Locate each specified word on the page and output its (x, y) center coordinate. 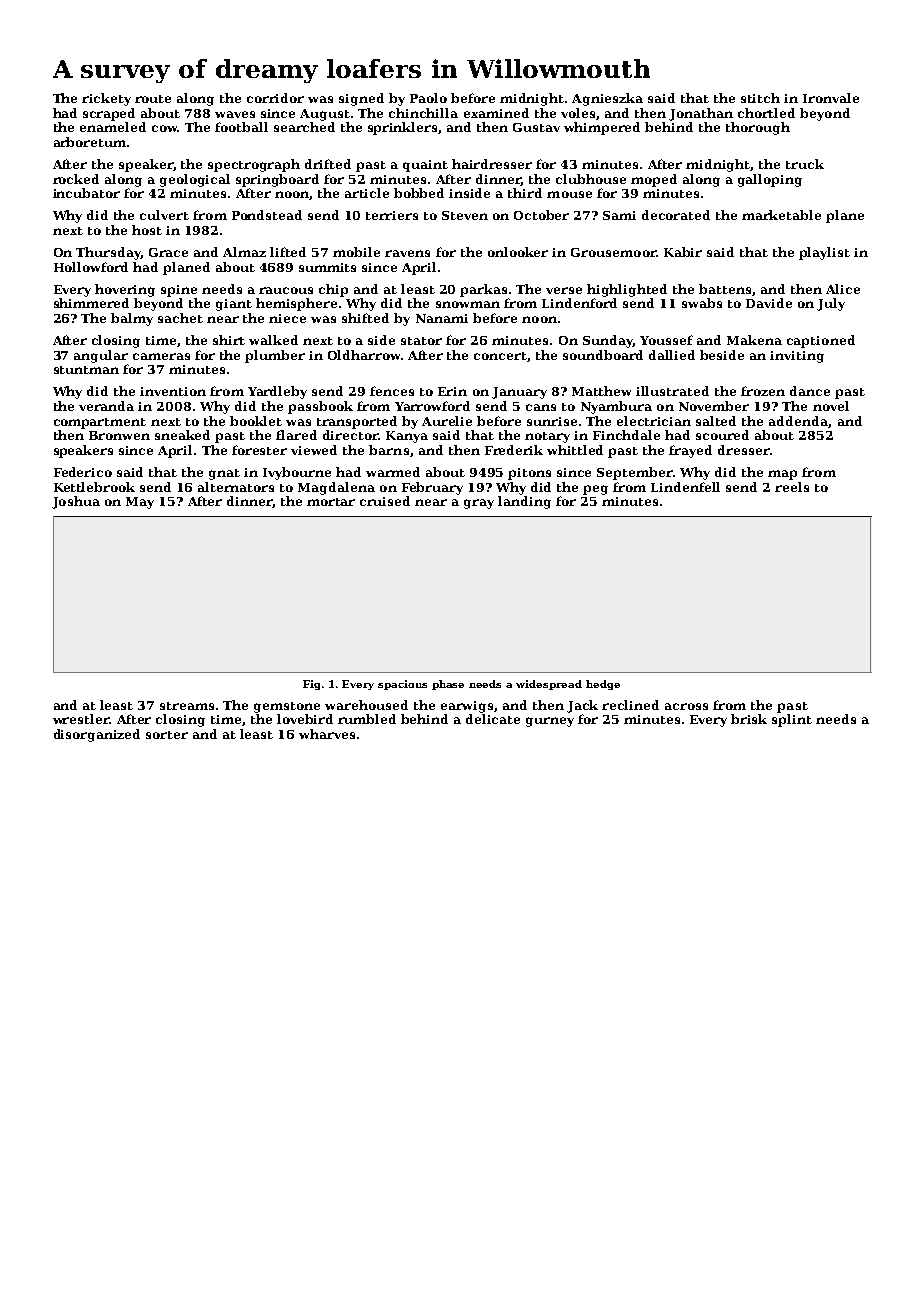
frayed (690, 451)
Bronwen (119, 435)
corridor (275, 98)
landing (524, 502)
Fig (311, 685)
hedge (603, 685)
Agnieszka (607, 99)
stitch (760, 98)
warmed (393, 472)
